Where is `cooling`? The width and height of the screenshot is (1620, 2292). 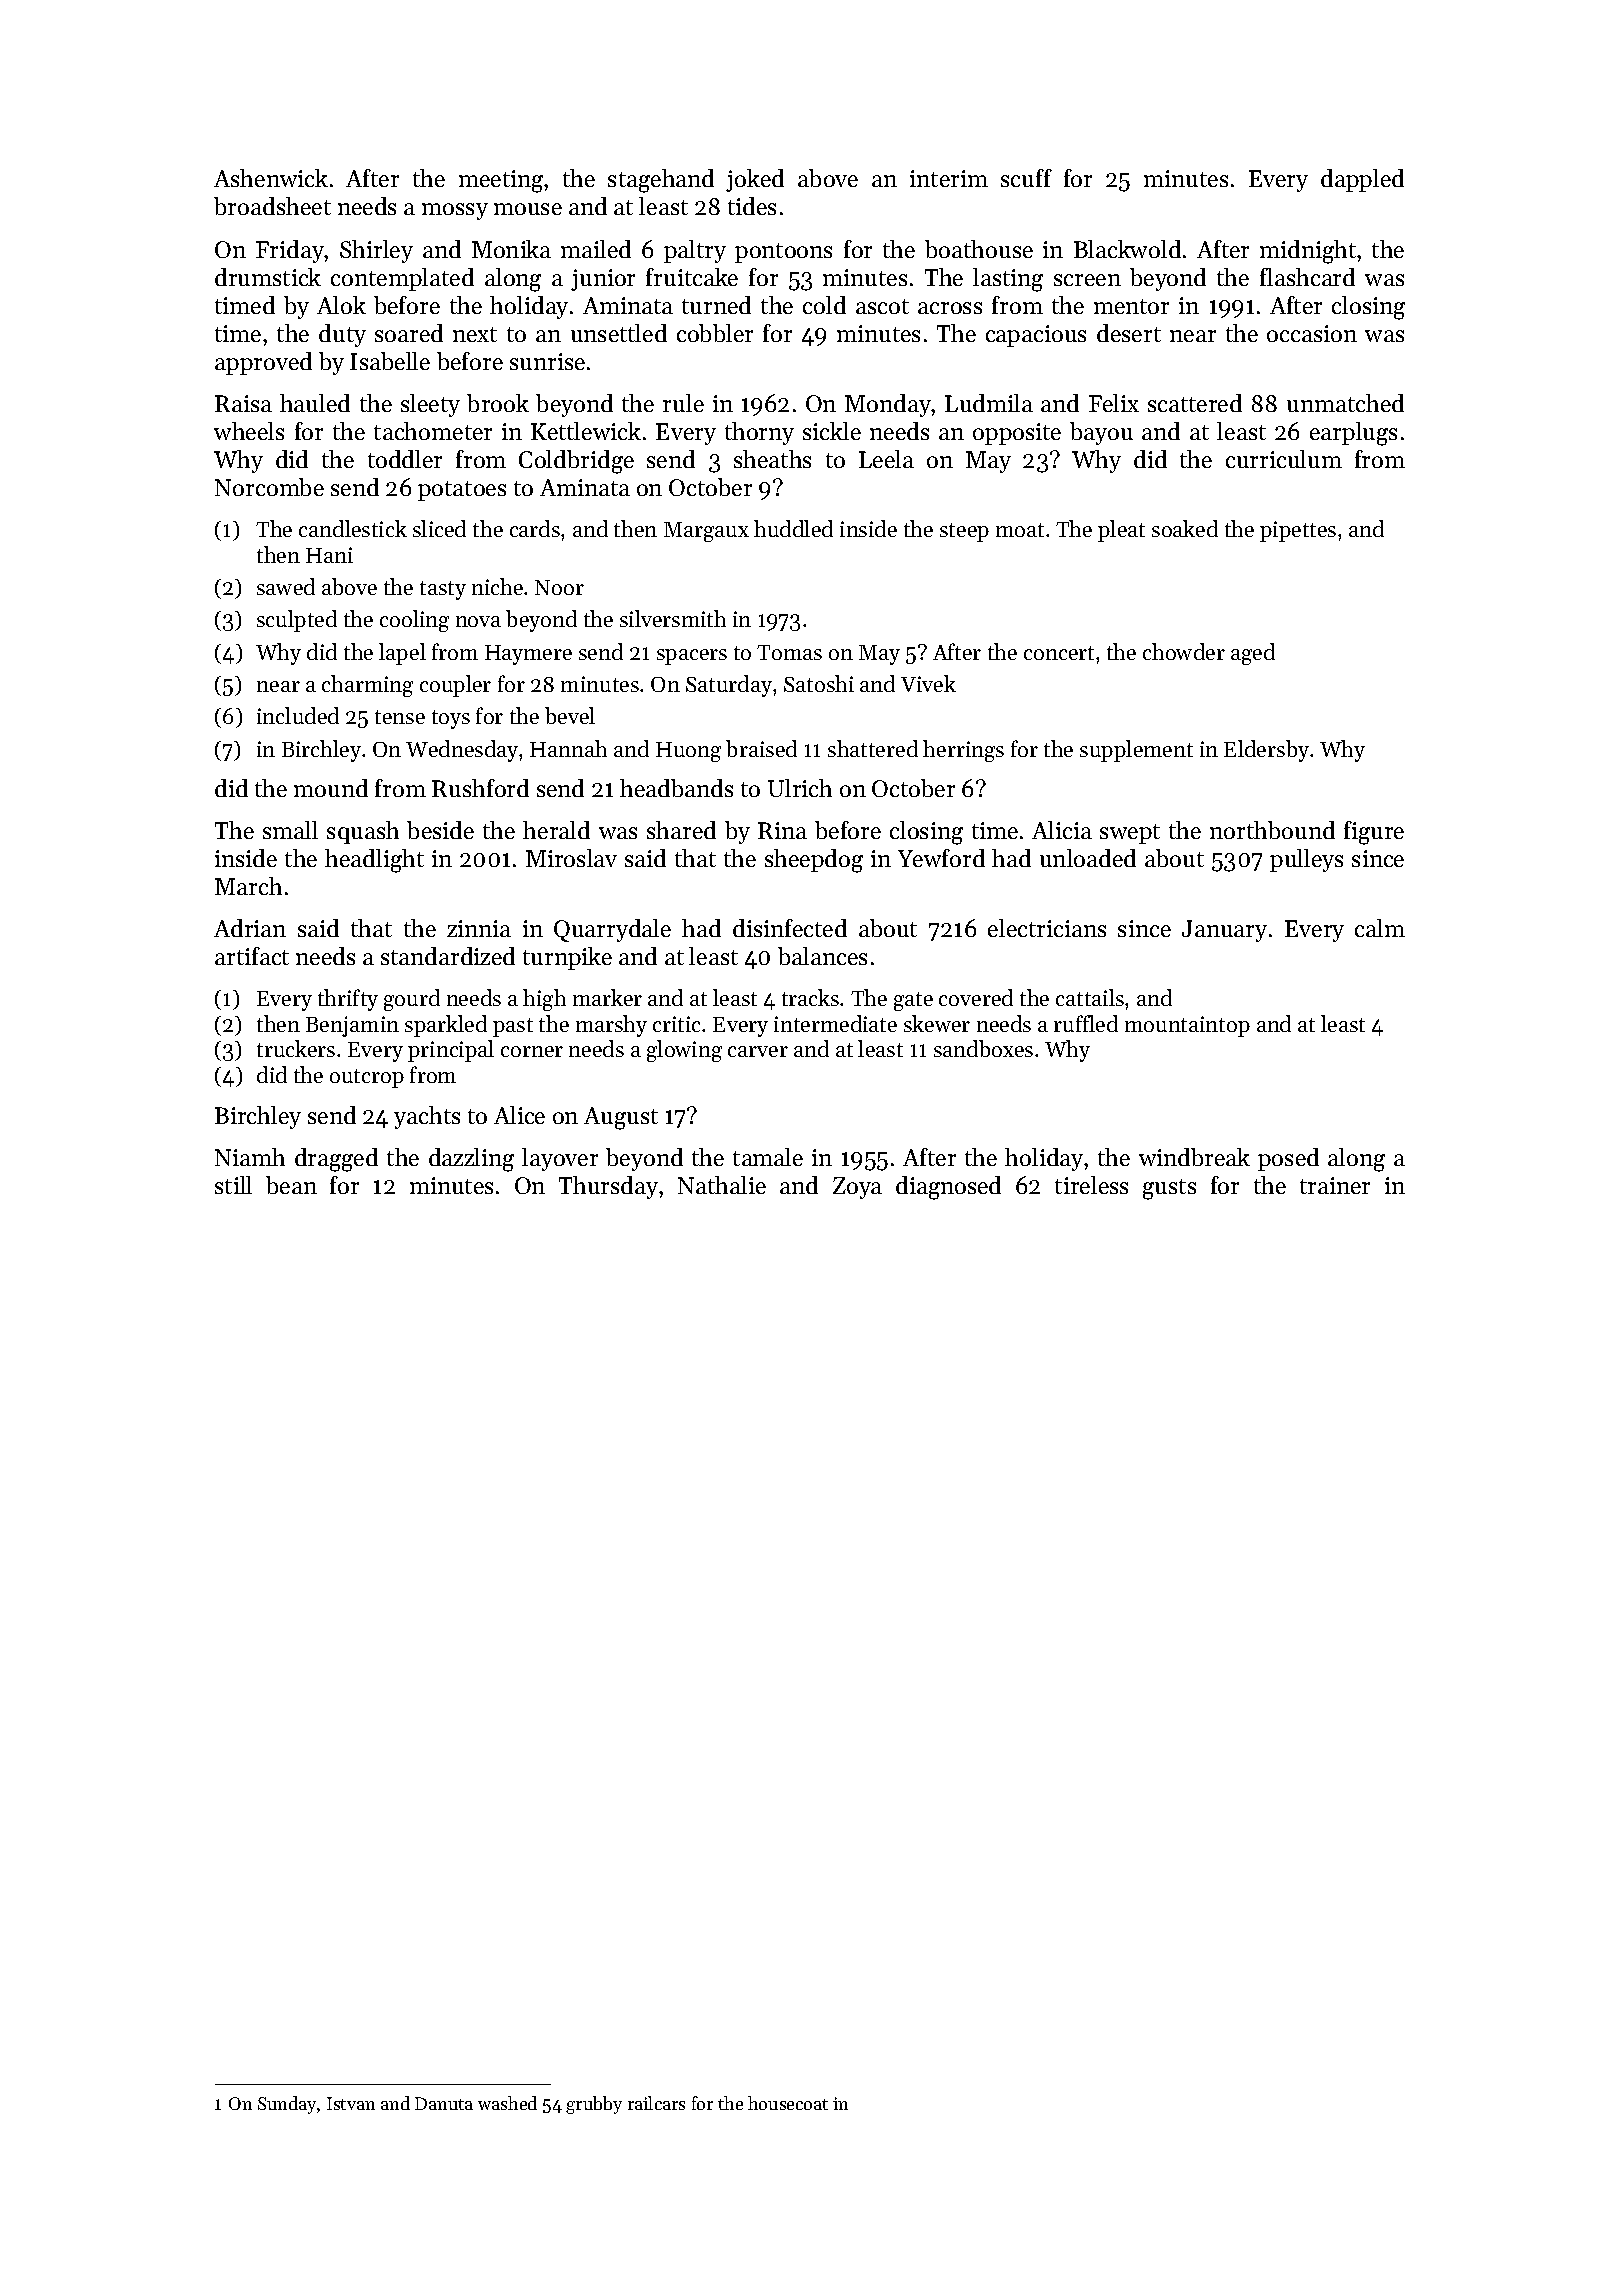 cooling is located at coordinates (414, 621).
